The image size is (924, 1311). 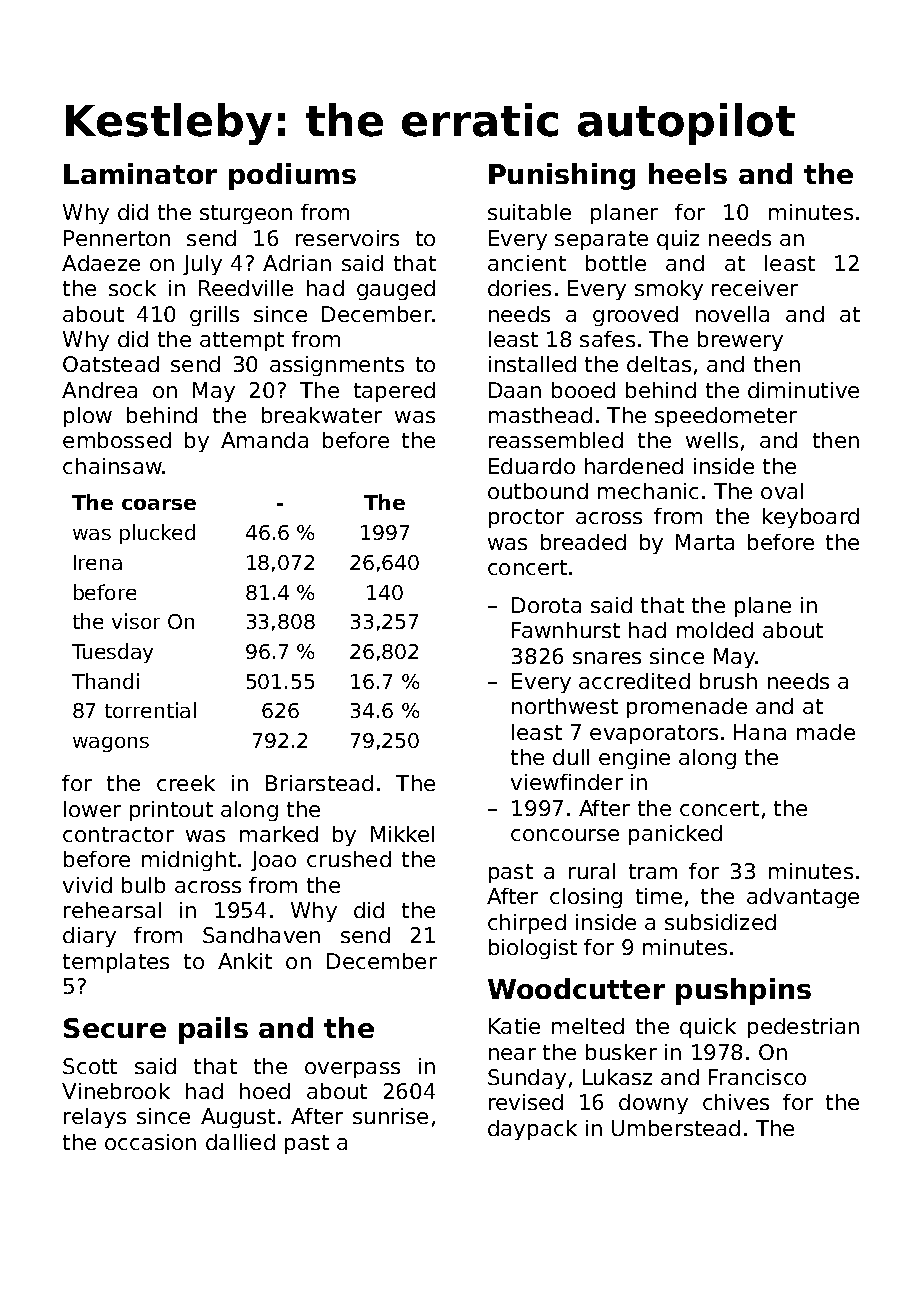 What do you see at coordinates (99, 390) in the screenshot?
I see `Andrea` at bounding box center [99, 390].
